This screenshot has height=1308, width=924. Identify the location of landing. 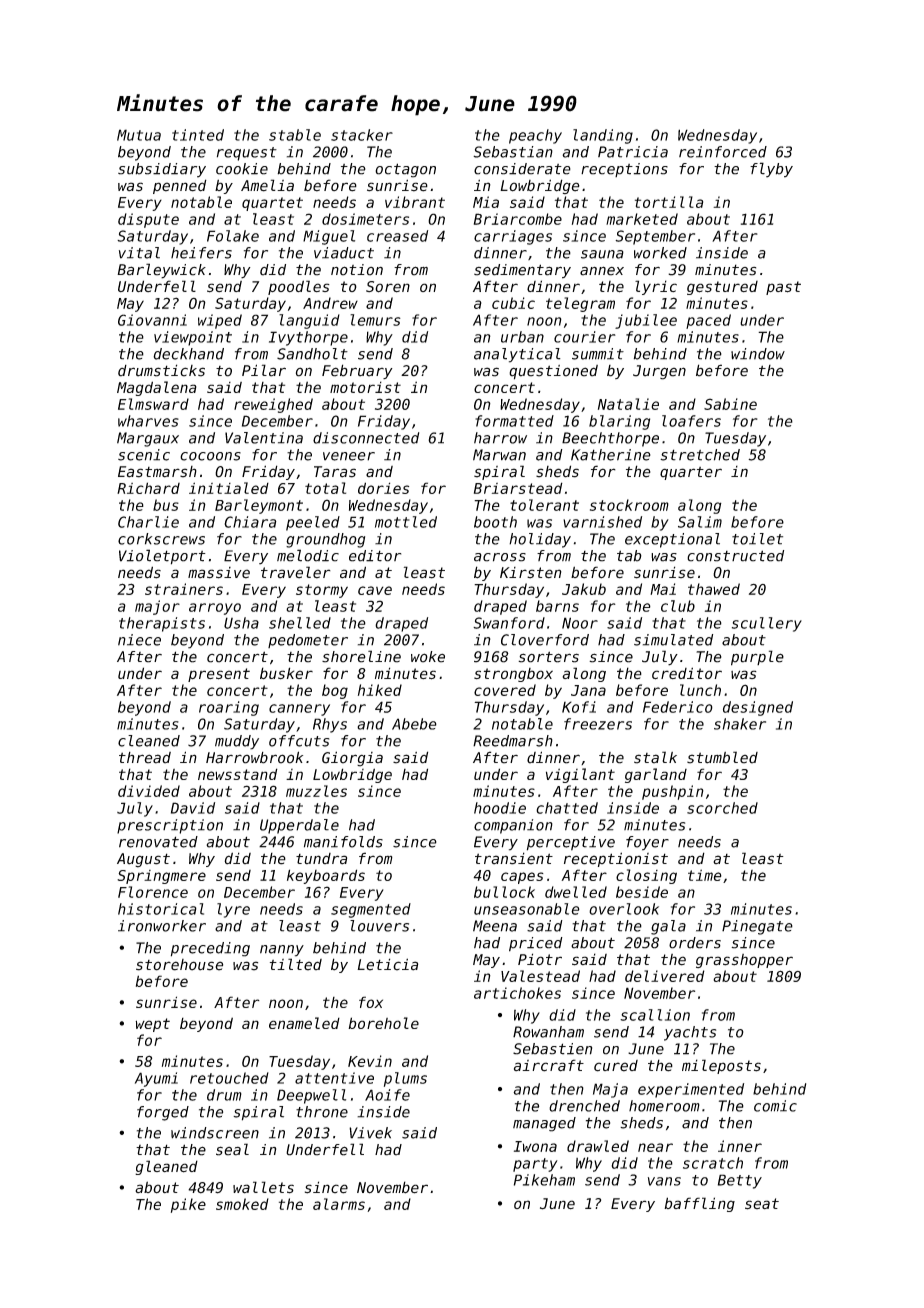
(603, 136).
